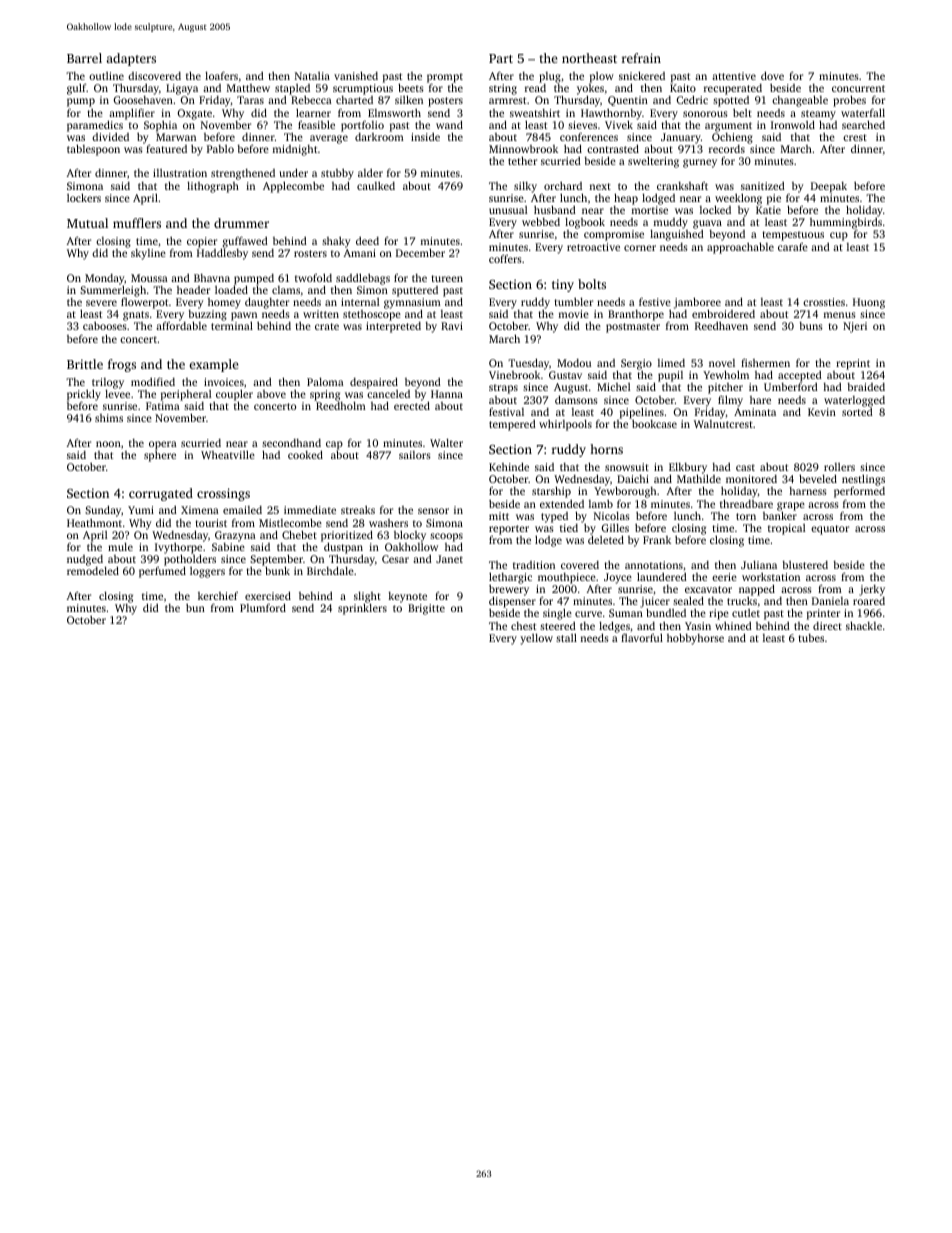 Image resolution: width=952 pixels, height=1233 pixels. I want to click on Oxgate, so click(194, 114).
